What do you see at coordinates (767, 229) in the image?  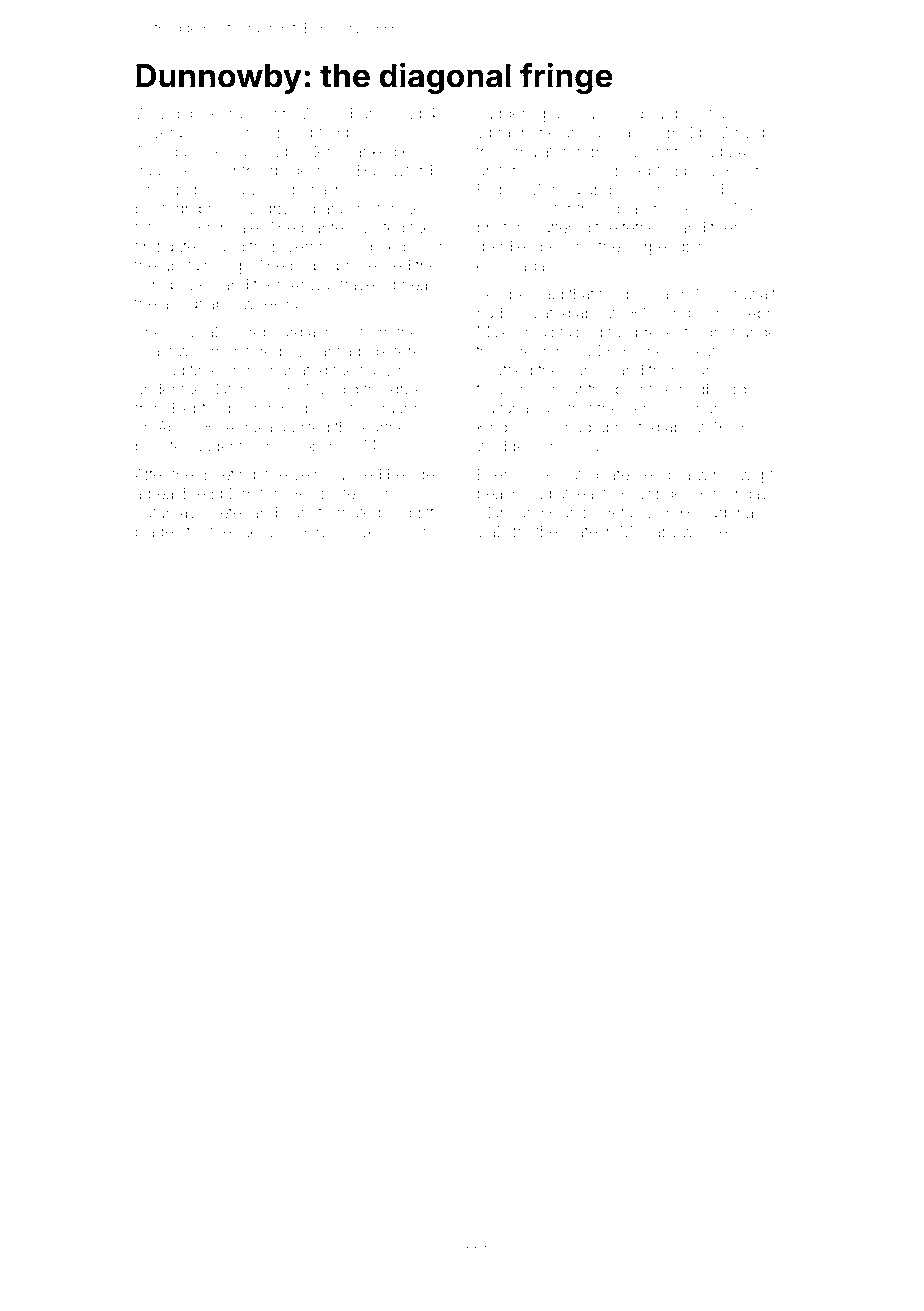 I see `Pooja` at bounding box center [767, 229].
